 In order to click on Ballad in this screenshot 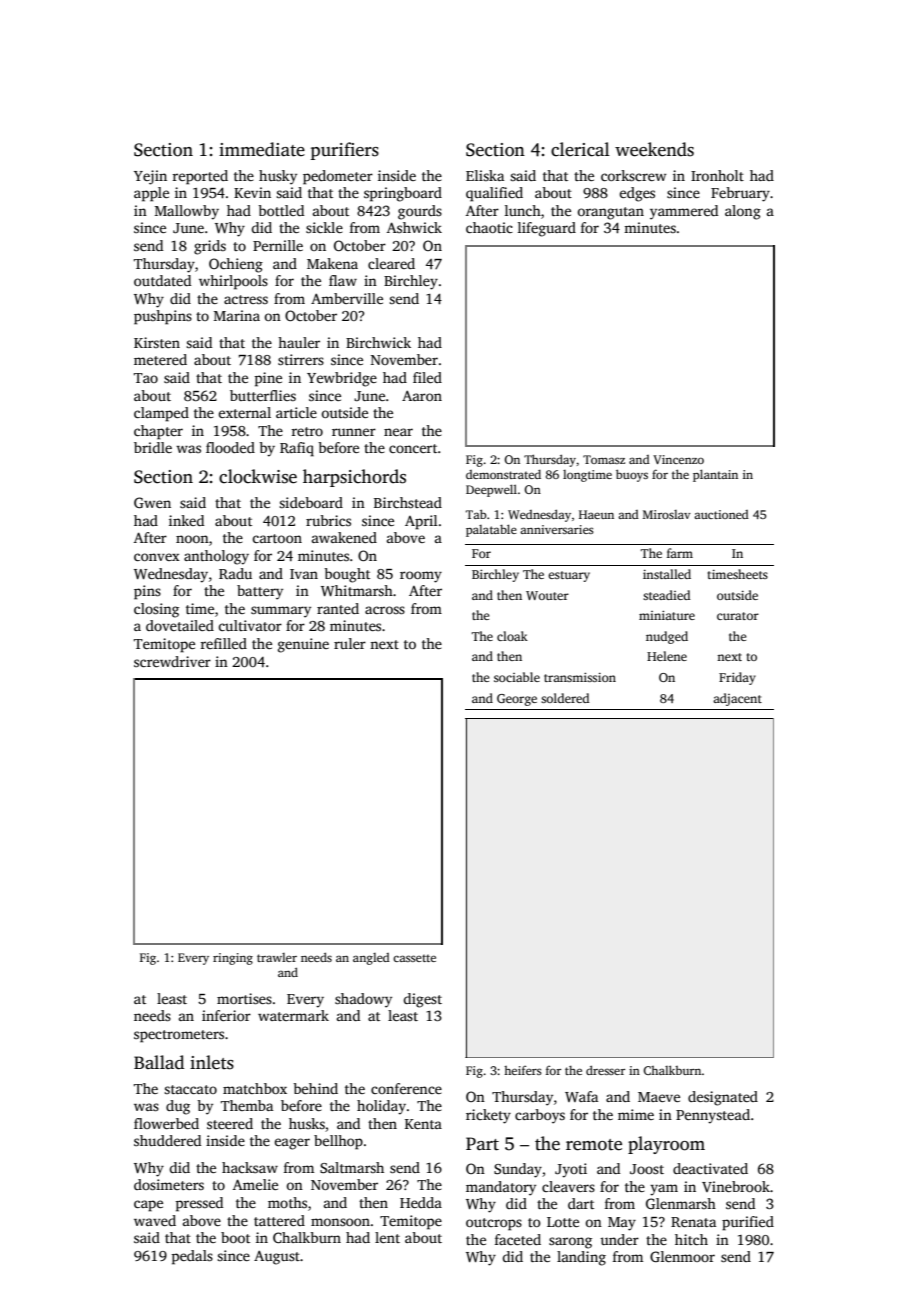, I will do `click(159, 1062)`.
